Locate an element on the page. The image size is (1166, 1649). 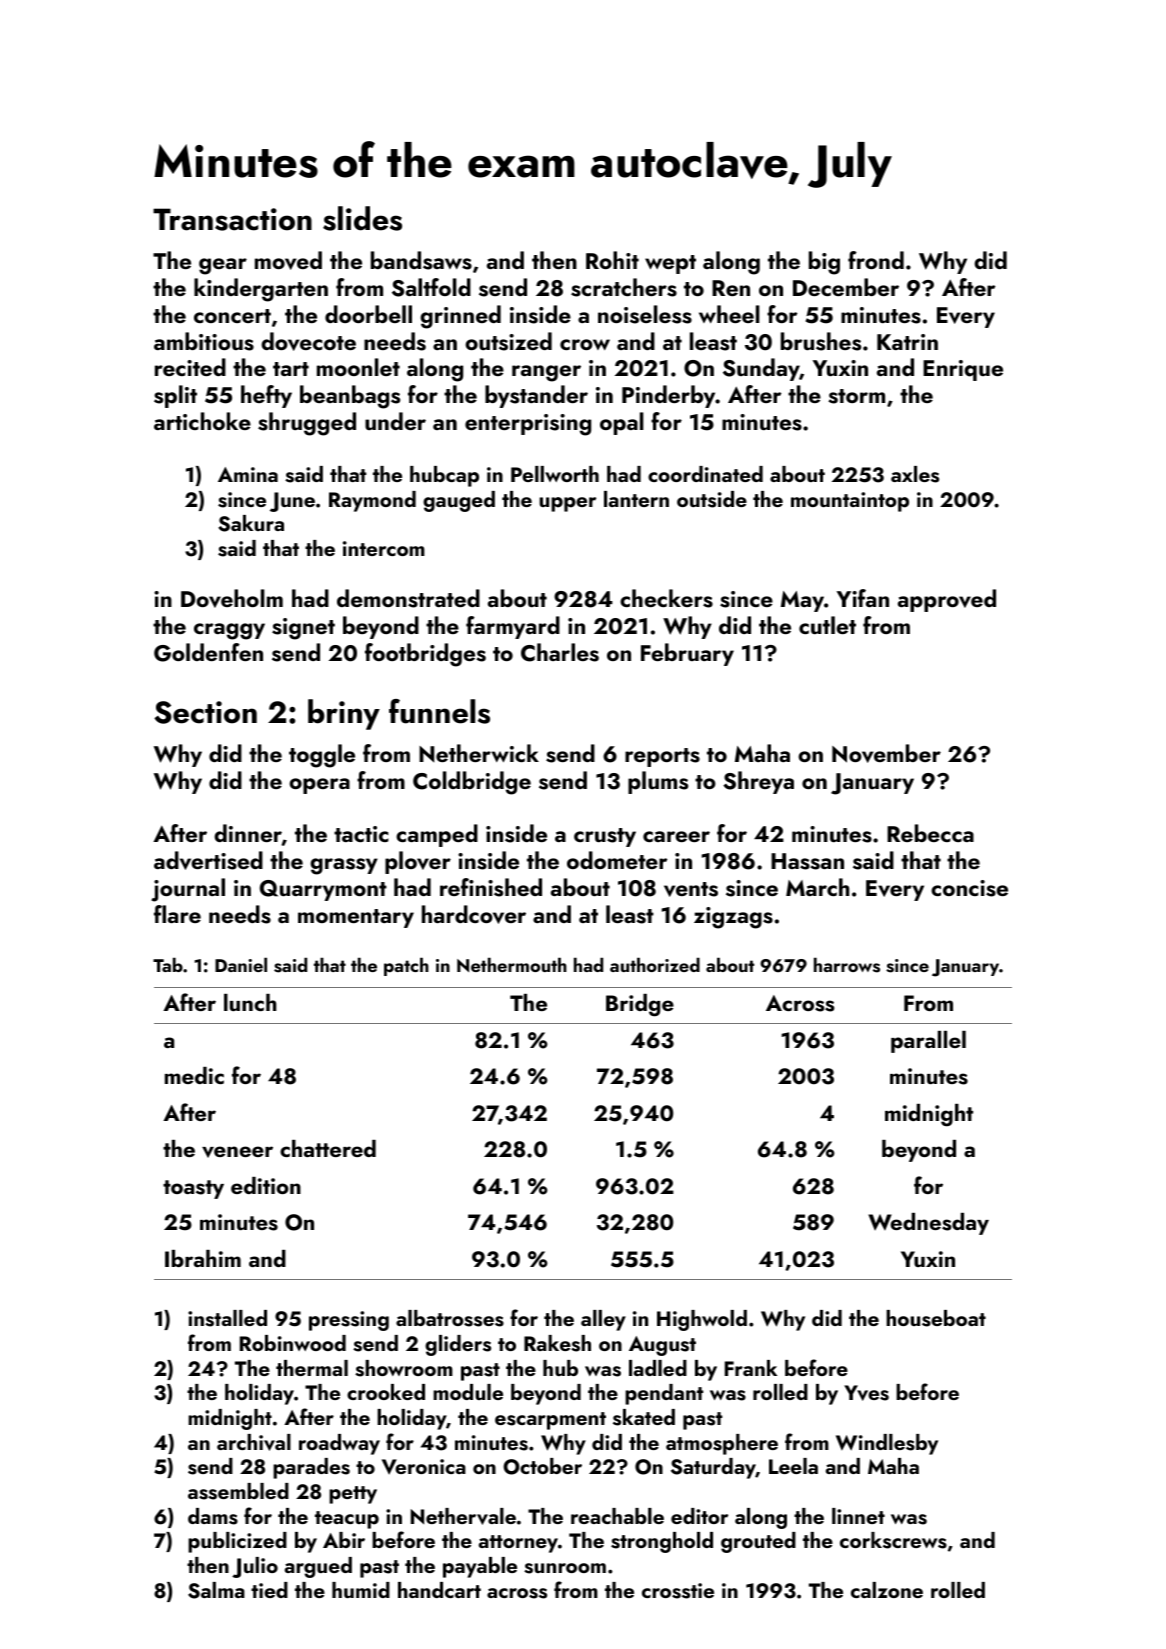
gauged is located at coordinates (459, 501).
